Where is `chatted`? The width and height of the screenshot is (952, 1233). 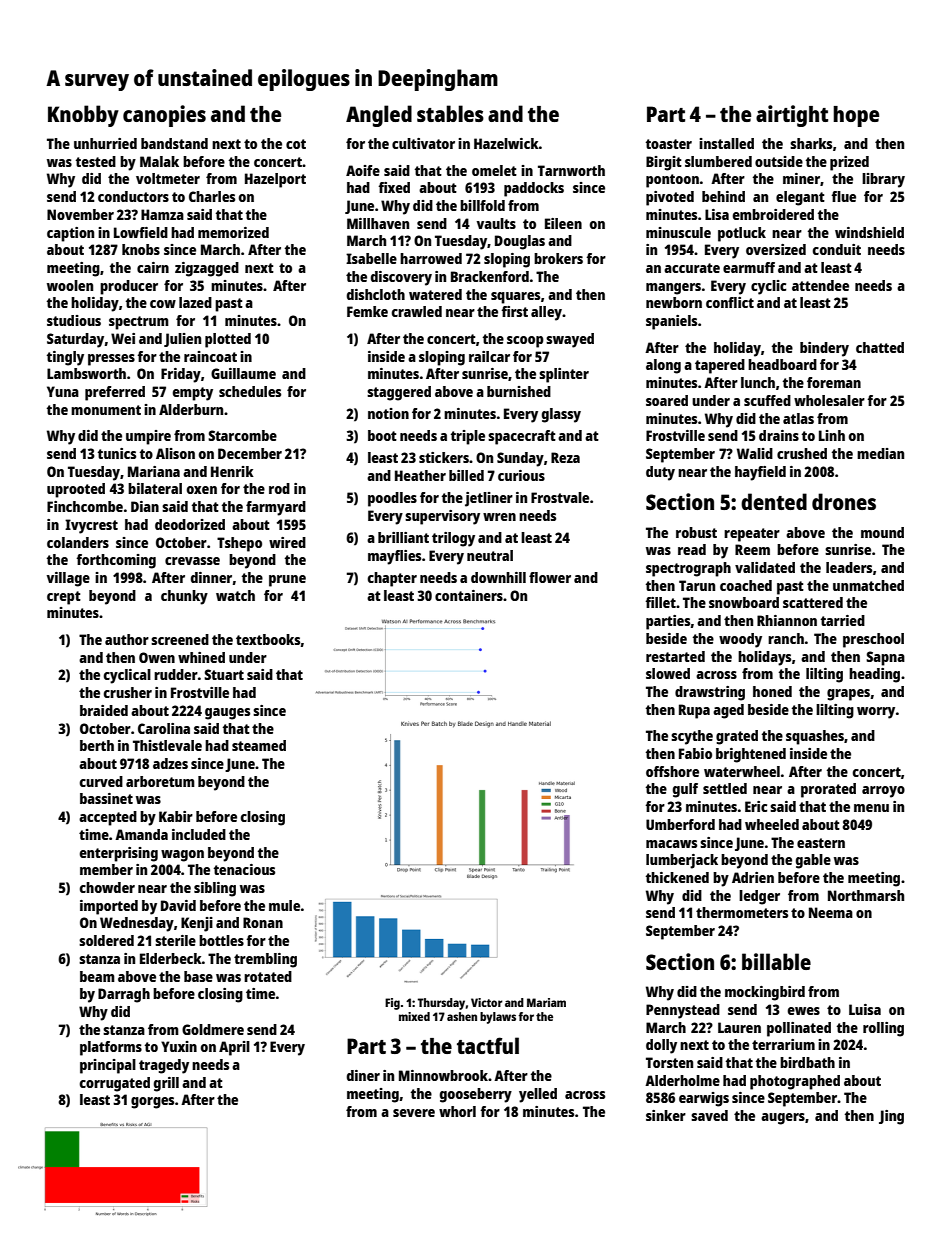
chatted is located at coordinates (880, 347).
